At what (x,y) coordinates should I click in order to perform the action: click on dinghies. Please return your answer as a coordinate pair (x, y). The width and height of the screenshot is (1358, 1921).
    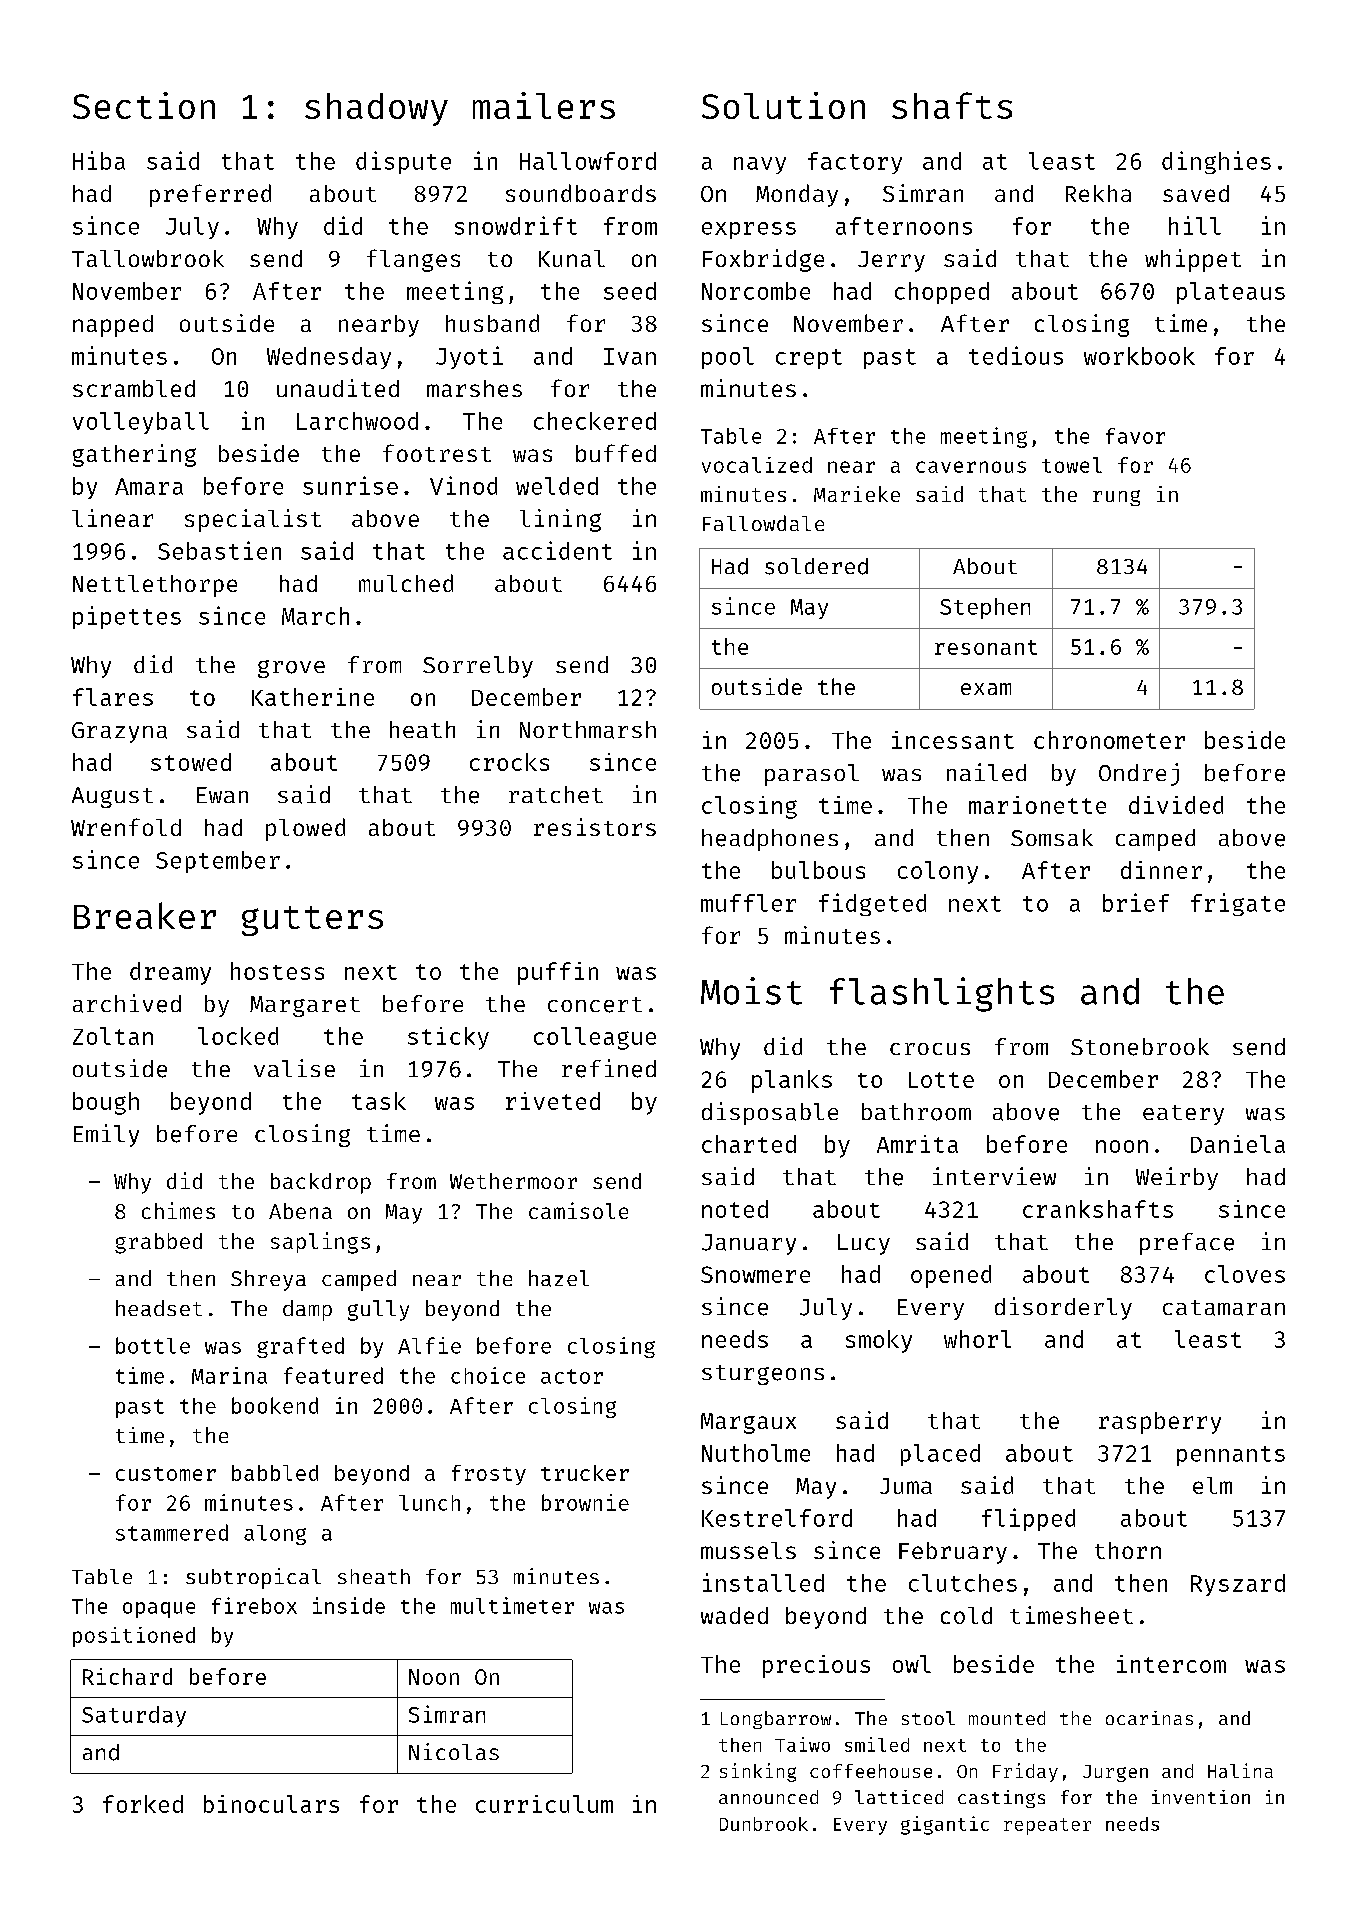
    Looking at the image, I should click on (1216, 162).
